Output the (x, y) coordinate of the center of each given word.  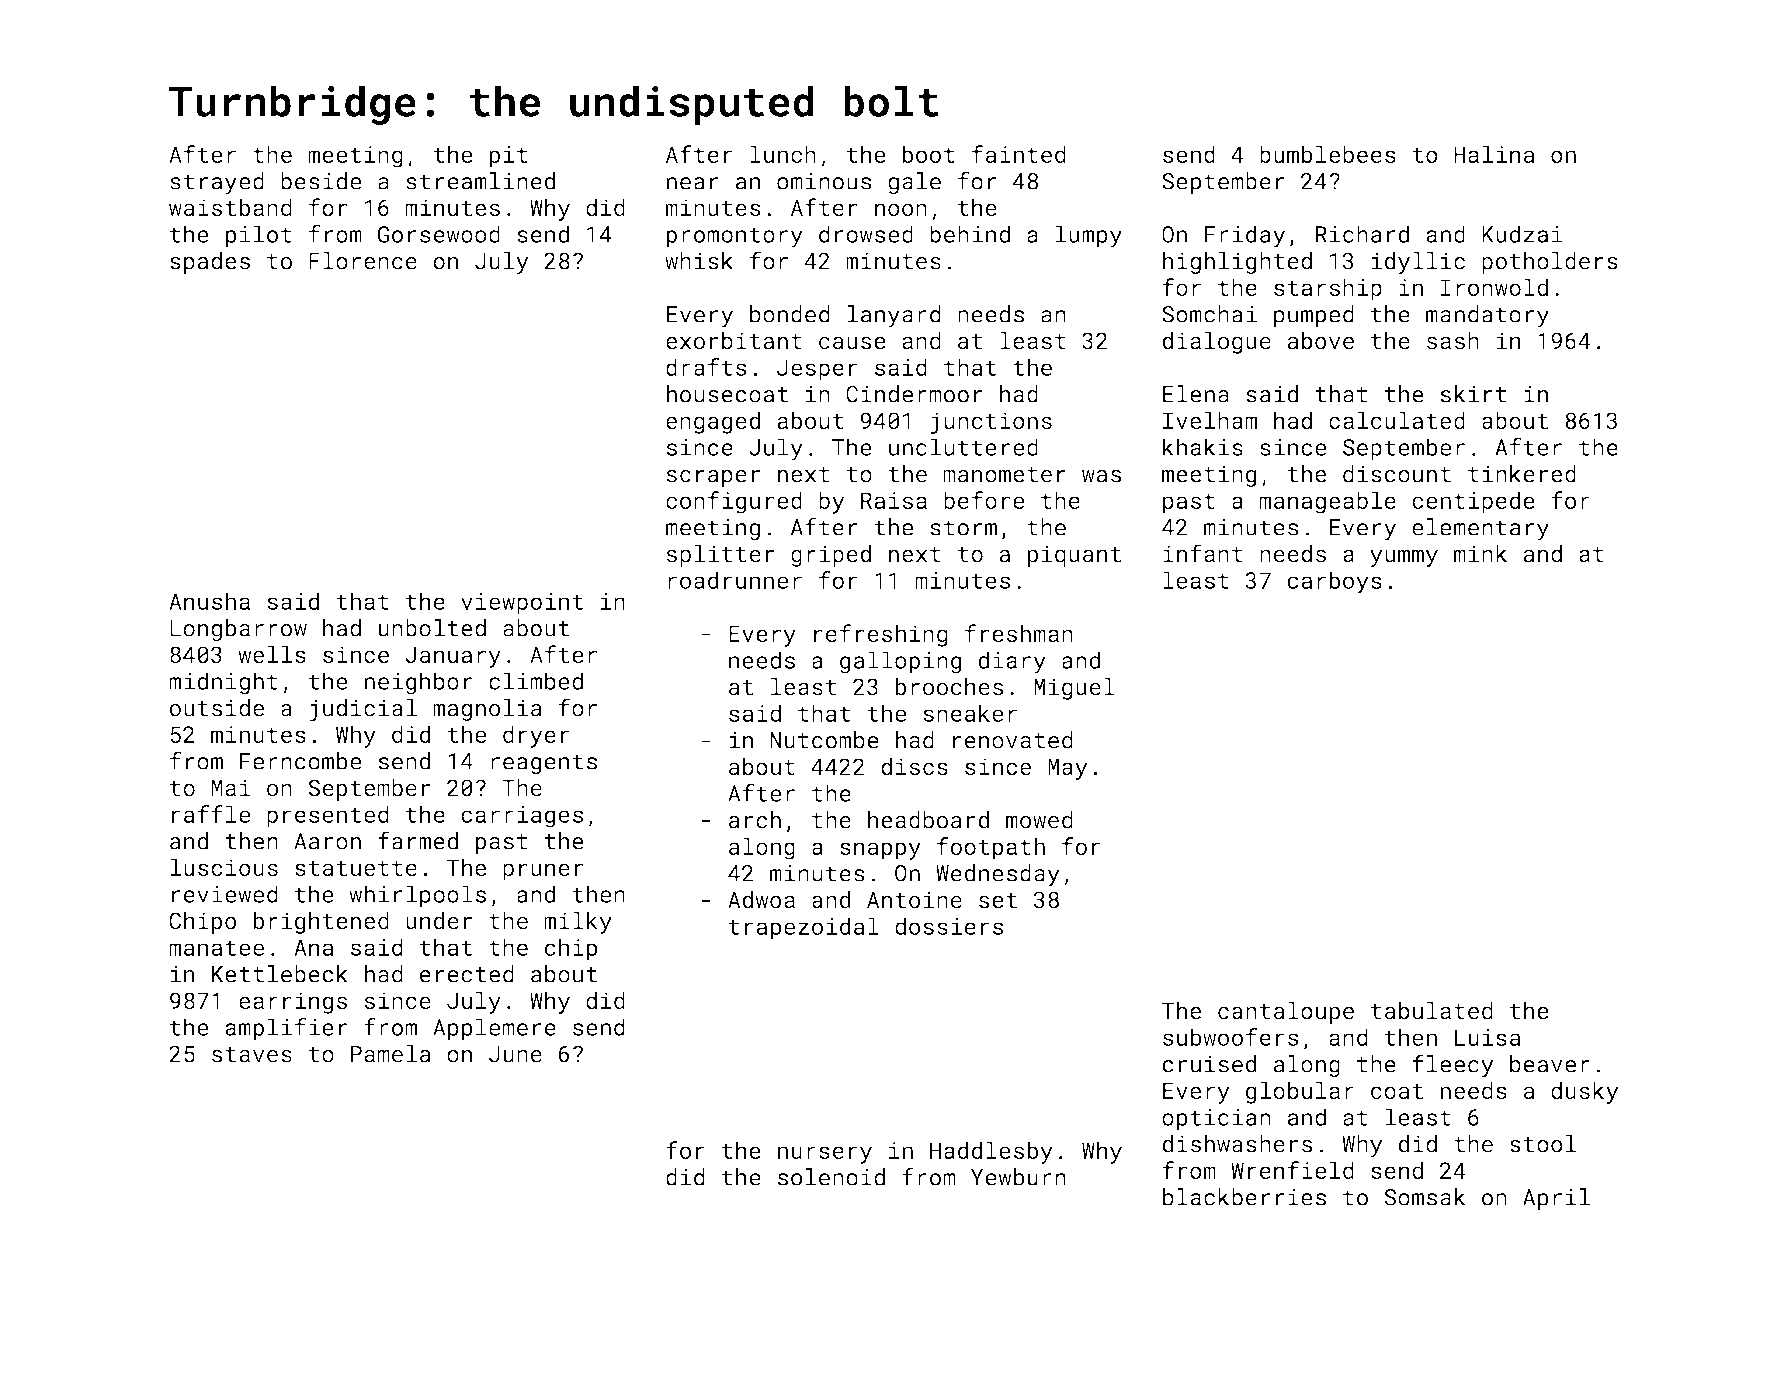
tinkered (1522, 474)
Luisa (1488, 1037)
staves (252, 1055)
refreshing (881, 635)
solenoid (831, 1177)
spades (210, 263)
